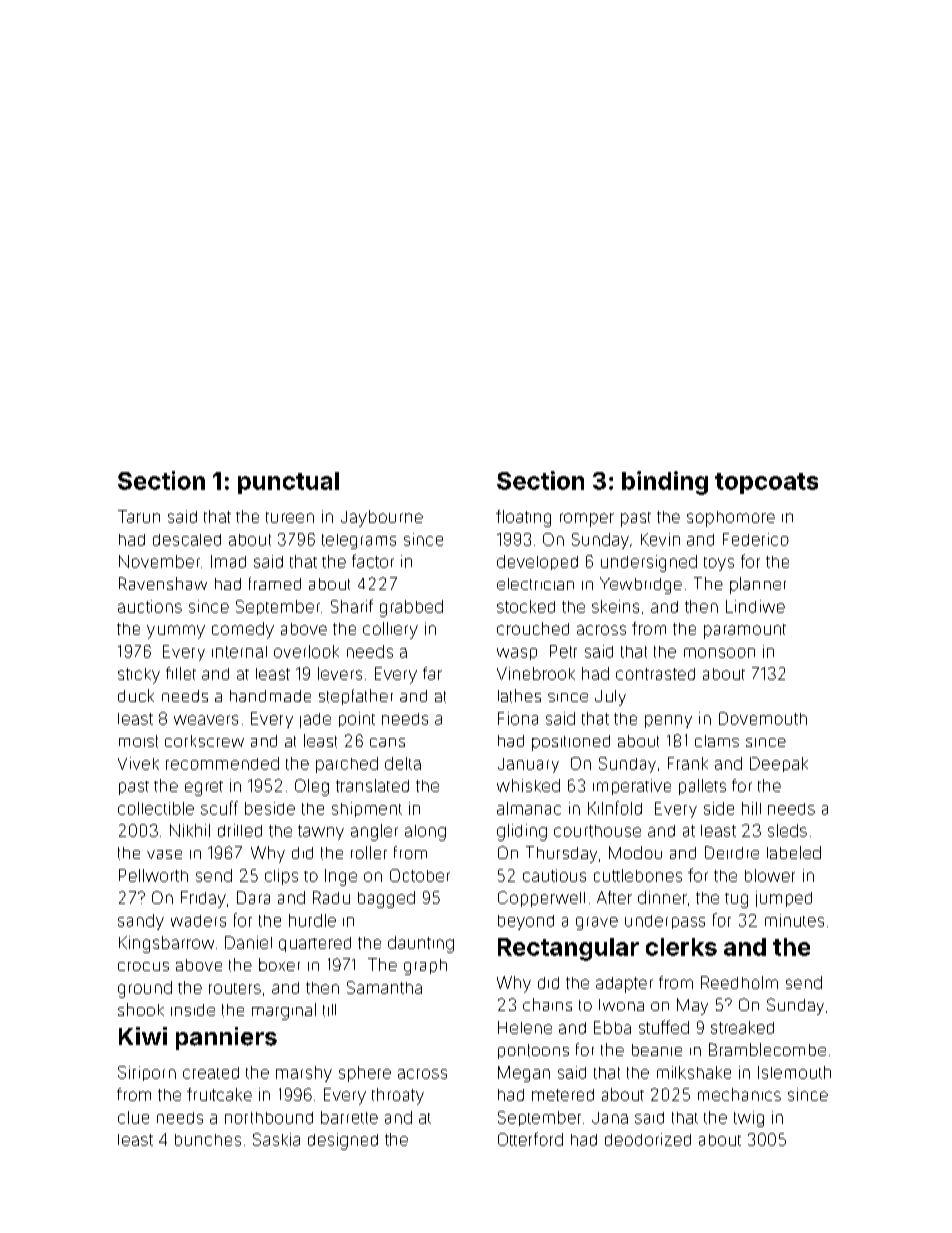 The height and width of the screenshot is (1233, 952). What do you see at coordinates (547, 1004) in the screenshot?
I see `chains` at bounding box center [547, 1004].
